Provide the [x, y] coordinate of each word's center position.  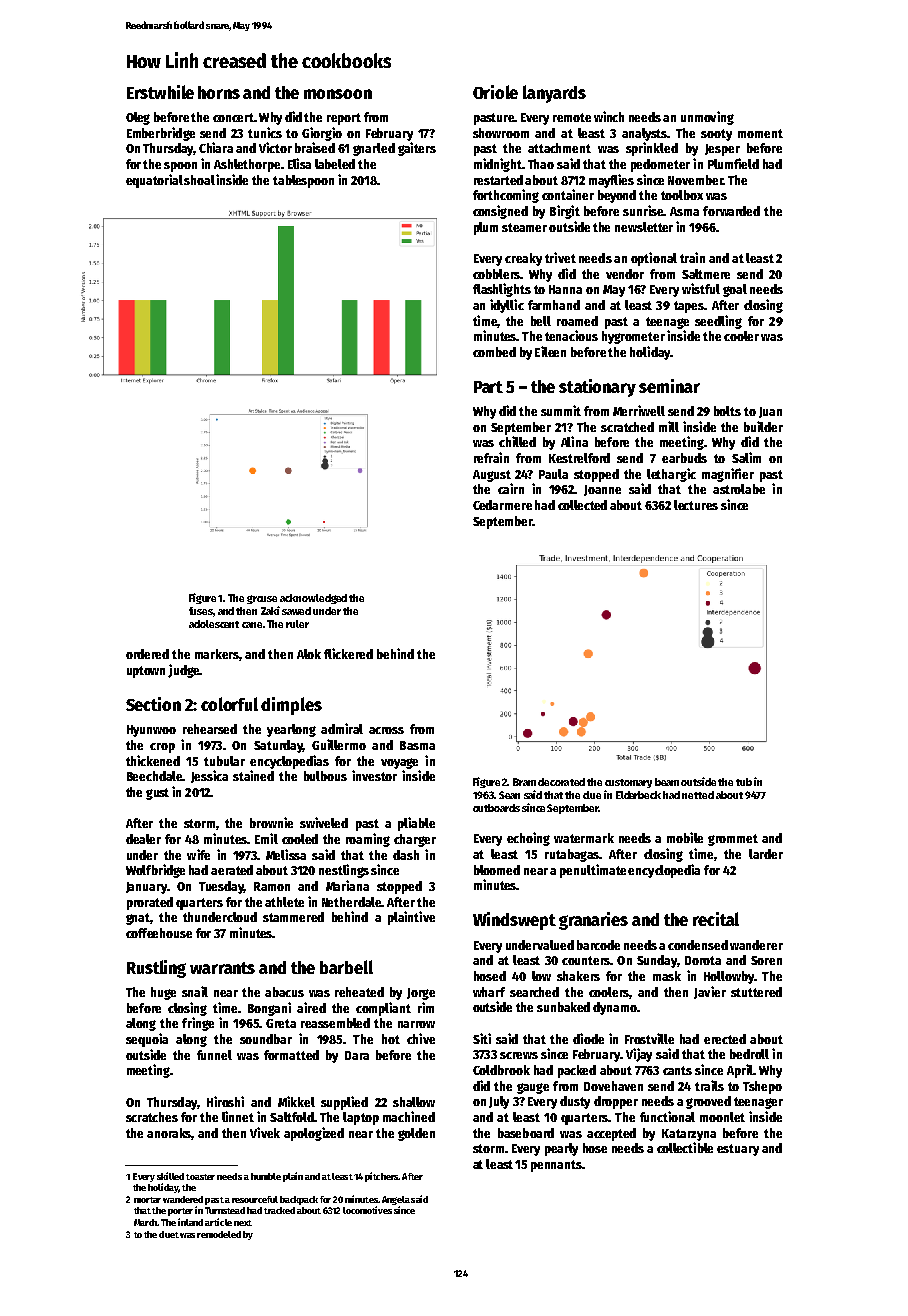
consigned [500, 212]
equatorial [154, 181]
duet [169, 1234]
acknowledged [313, 599]
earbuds [684, 458]
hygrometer [633, 337]
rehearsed [210, 729]
